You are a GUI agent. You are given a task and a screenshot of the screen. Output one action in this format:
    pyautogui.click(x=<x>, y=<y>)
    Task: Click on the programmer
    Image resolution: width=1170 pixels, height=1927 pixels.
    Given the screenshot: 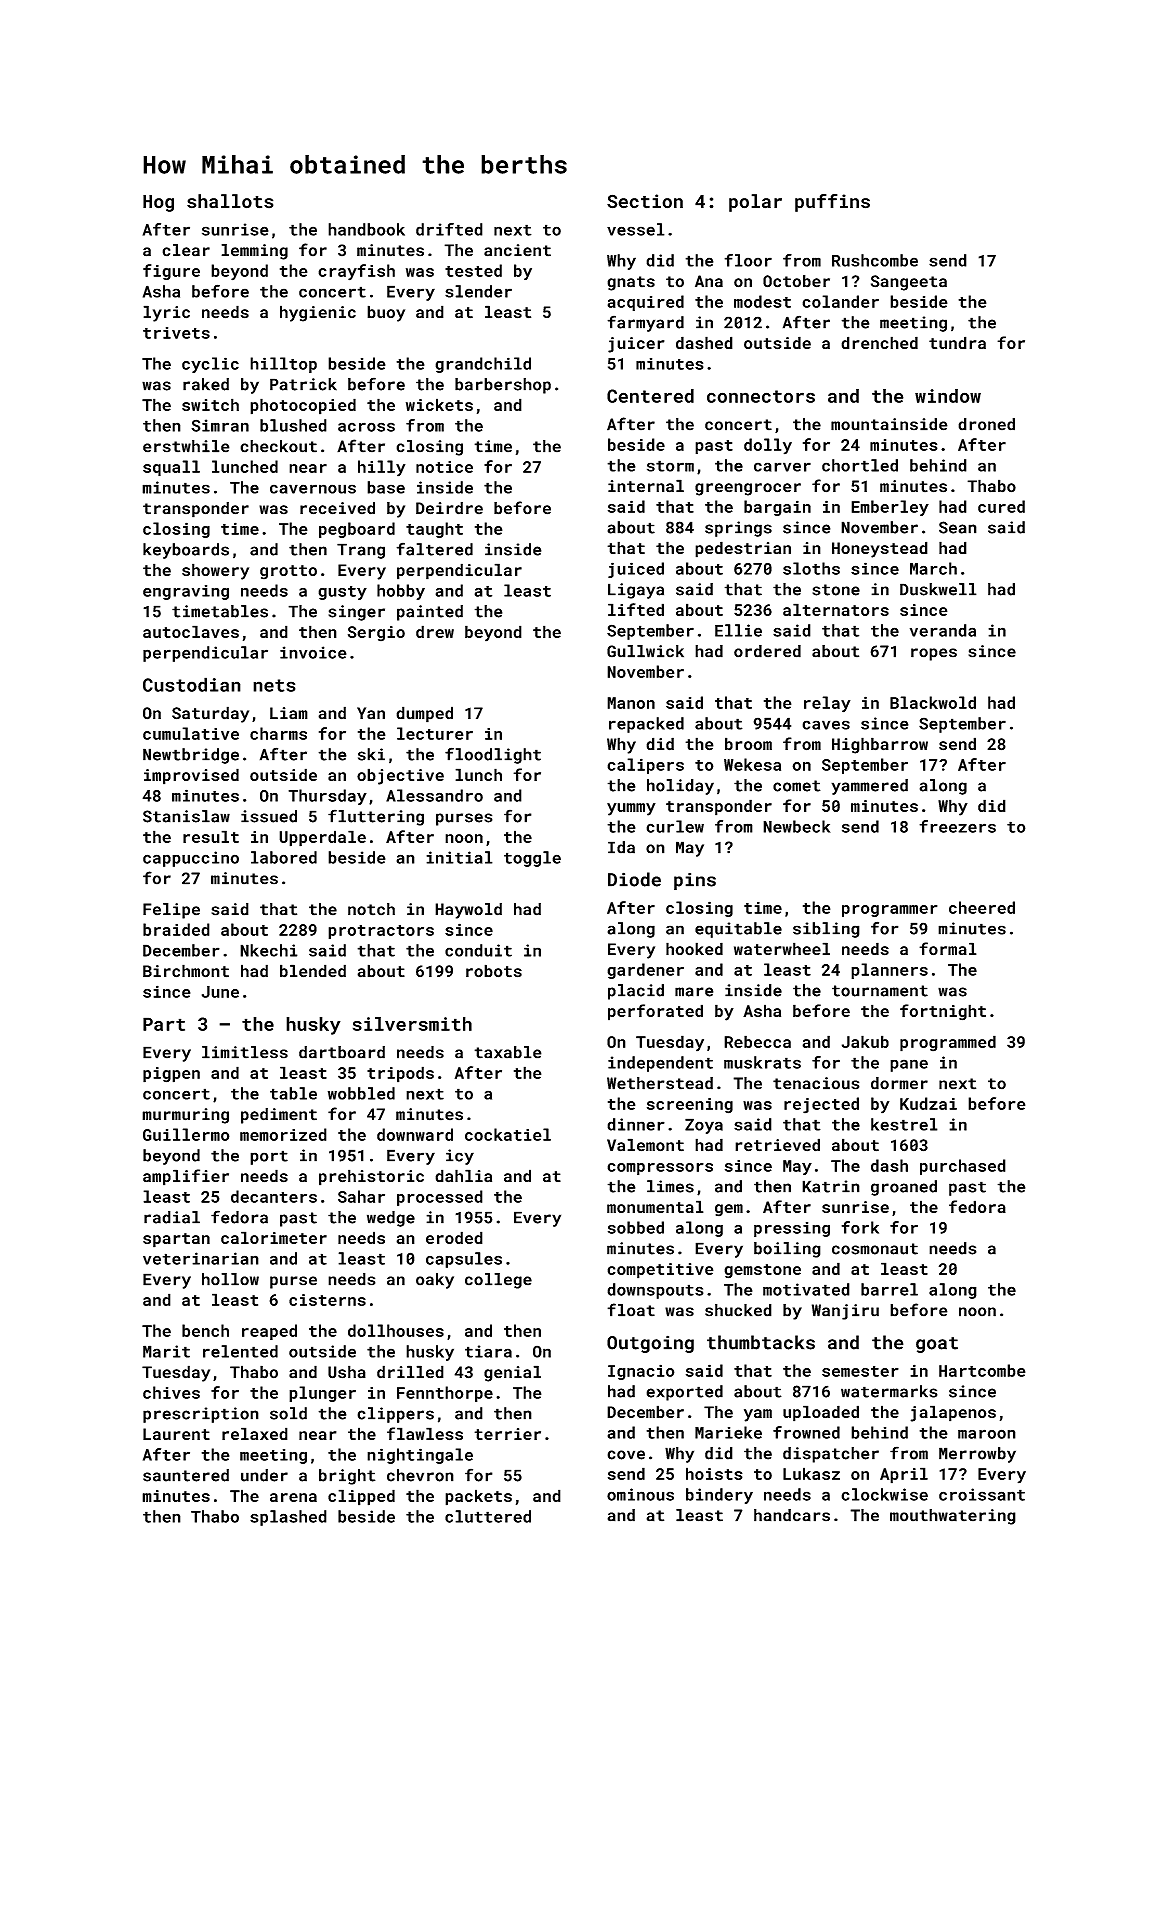 What is the action you would take?
    pyautogui.click(x=890, y=911)
